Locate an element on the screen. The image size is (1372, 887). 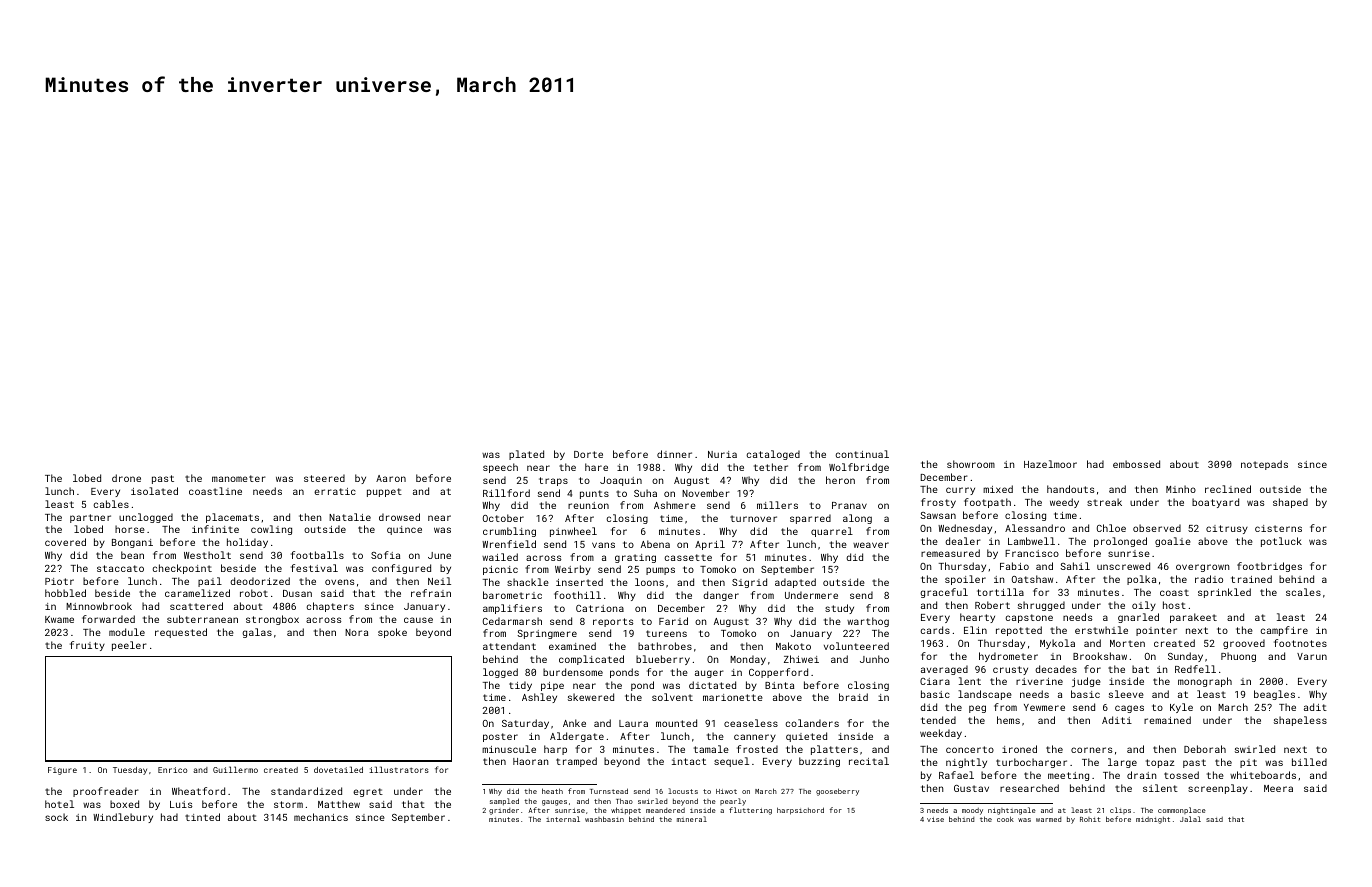
heath is located at coordinates (552, 791).
